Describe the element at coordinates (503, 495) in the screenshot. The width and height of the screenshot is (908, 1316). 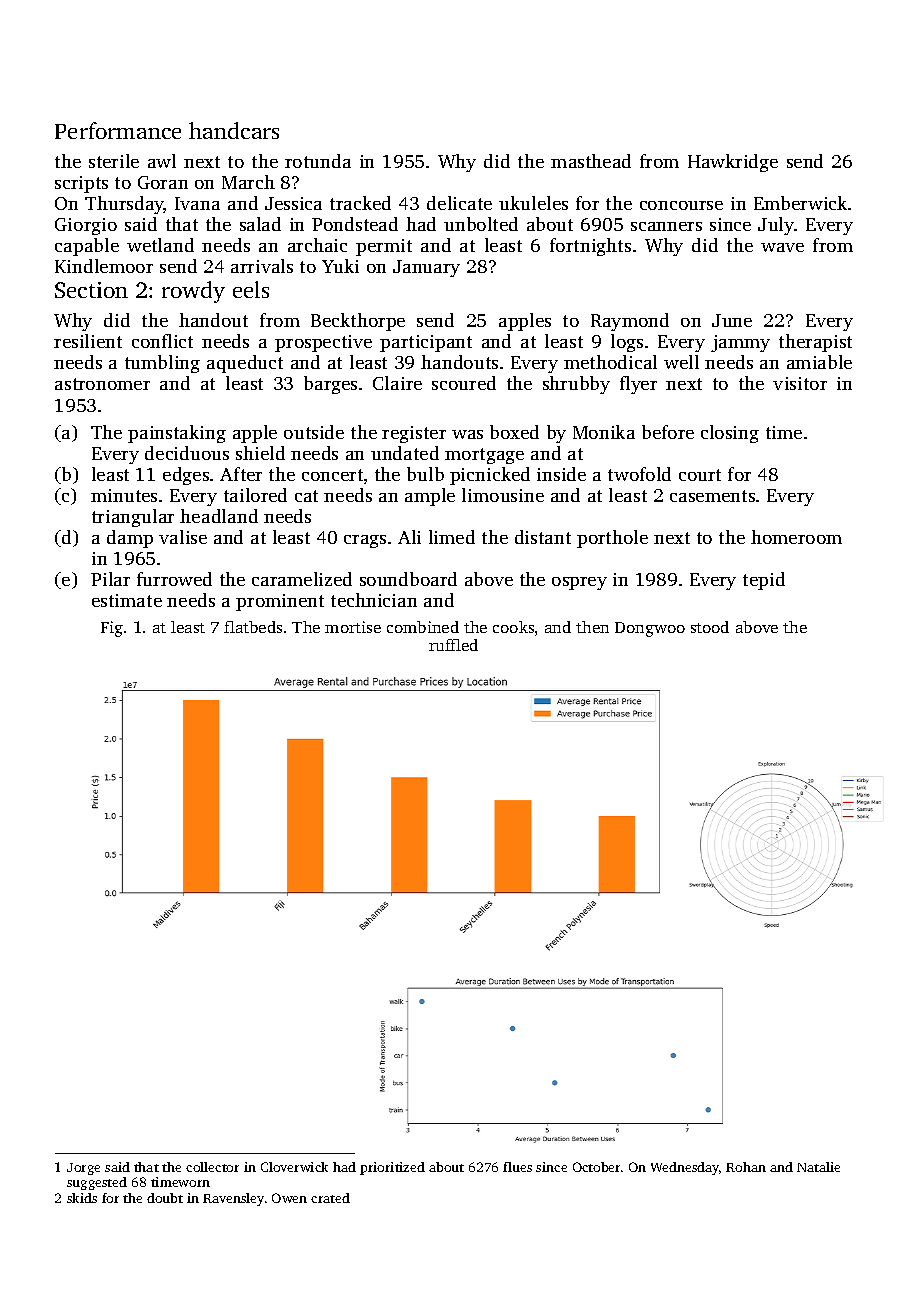
I see `limousine` at that location.
